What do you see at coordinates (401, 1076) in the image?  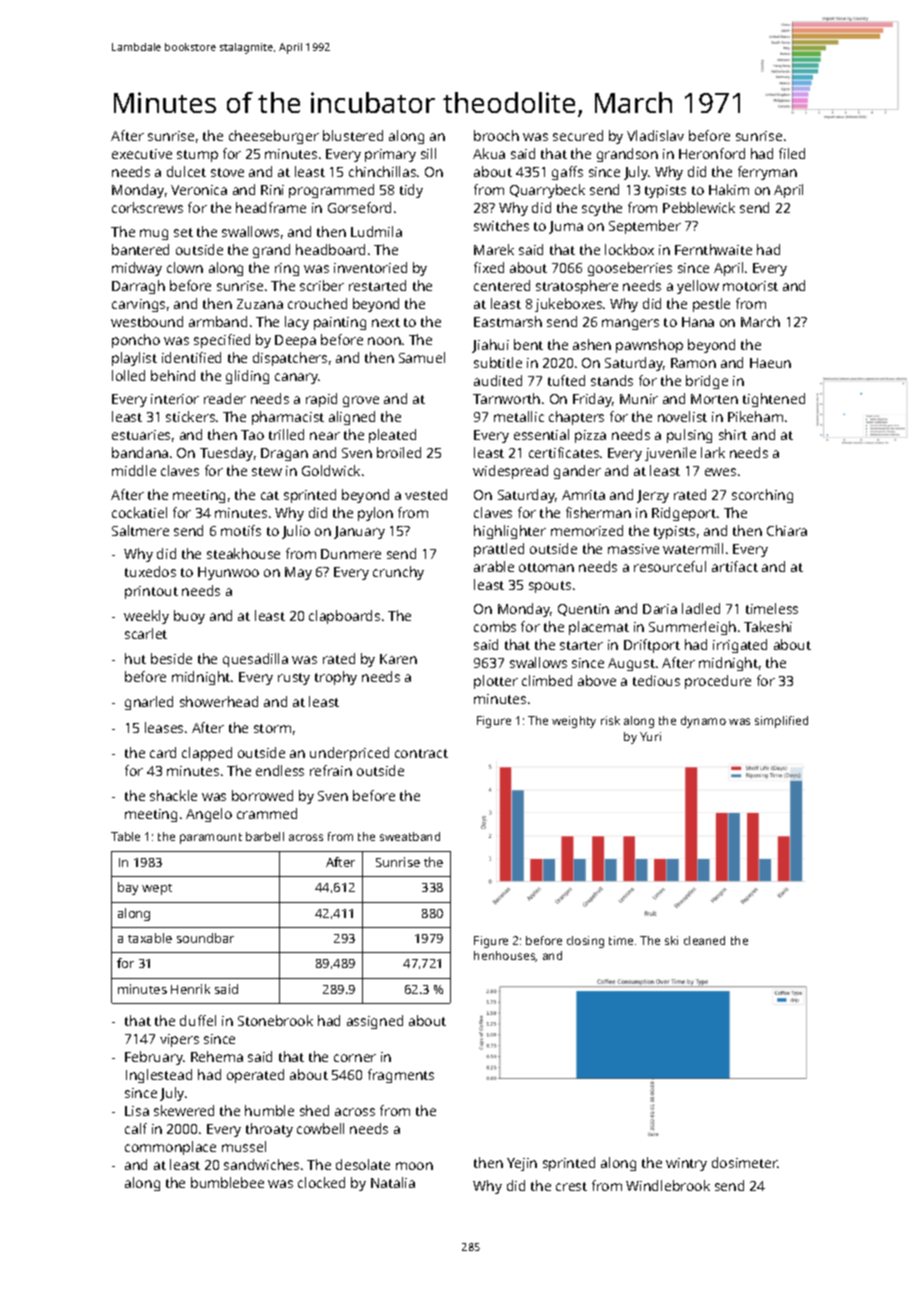 I see `fragments` at bounding box center [401, 1076].
